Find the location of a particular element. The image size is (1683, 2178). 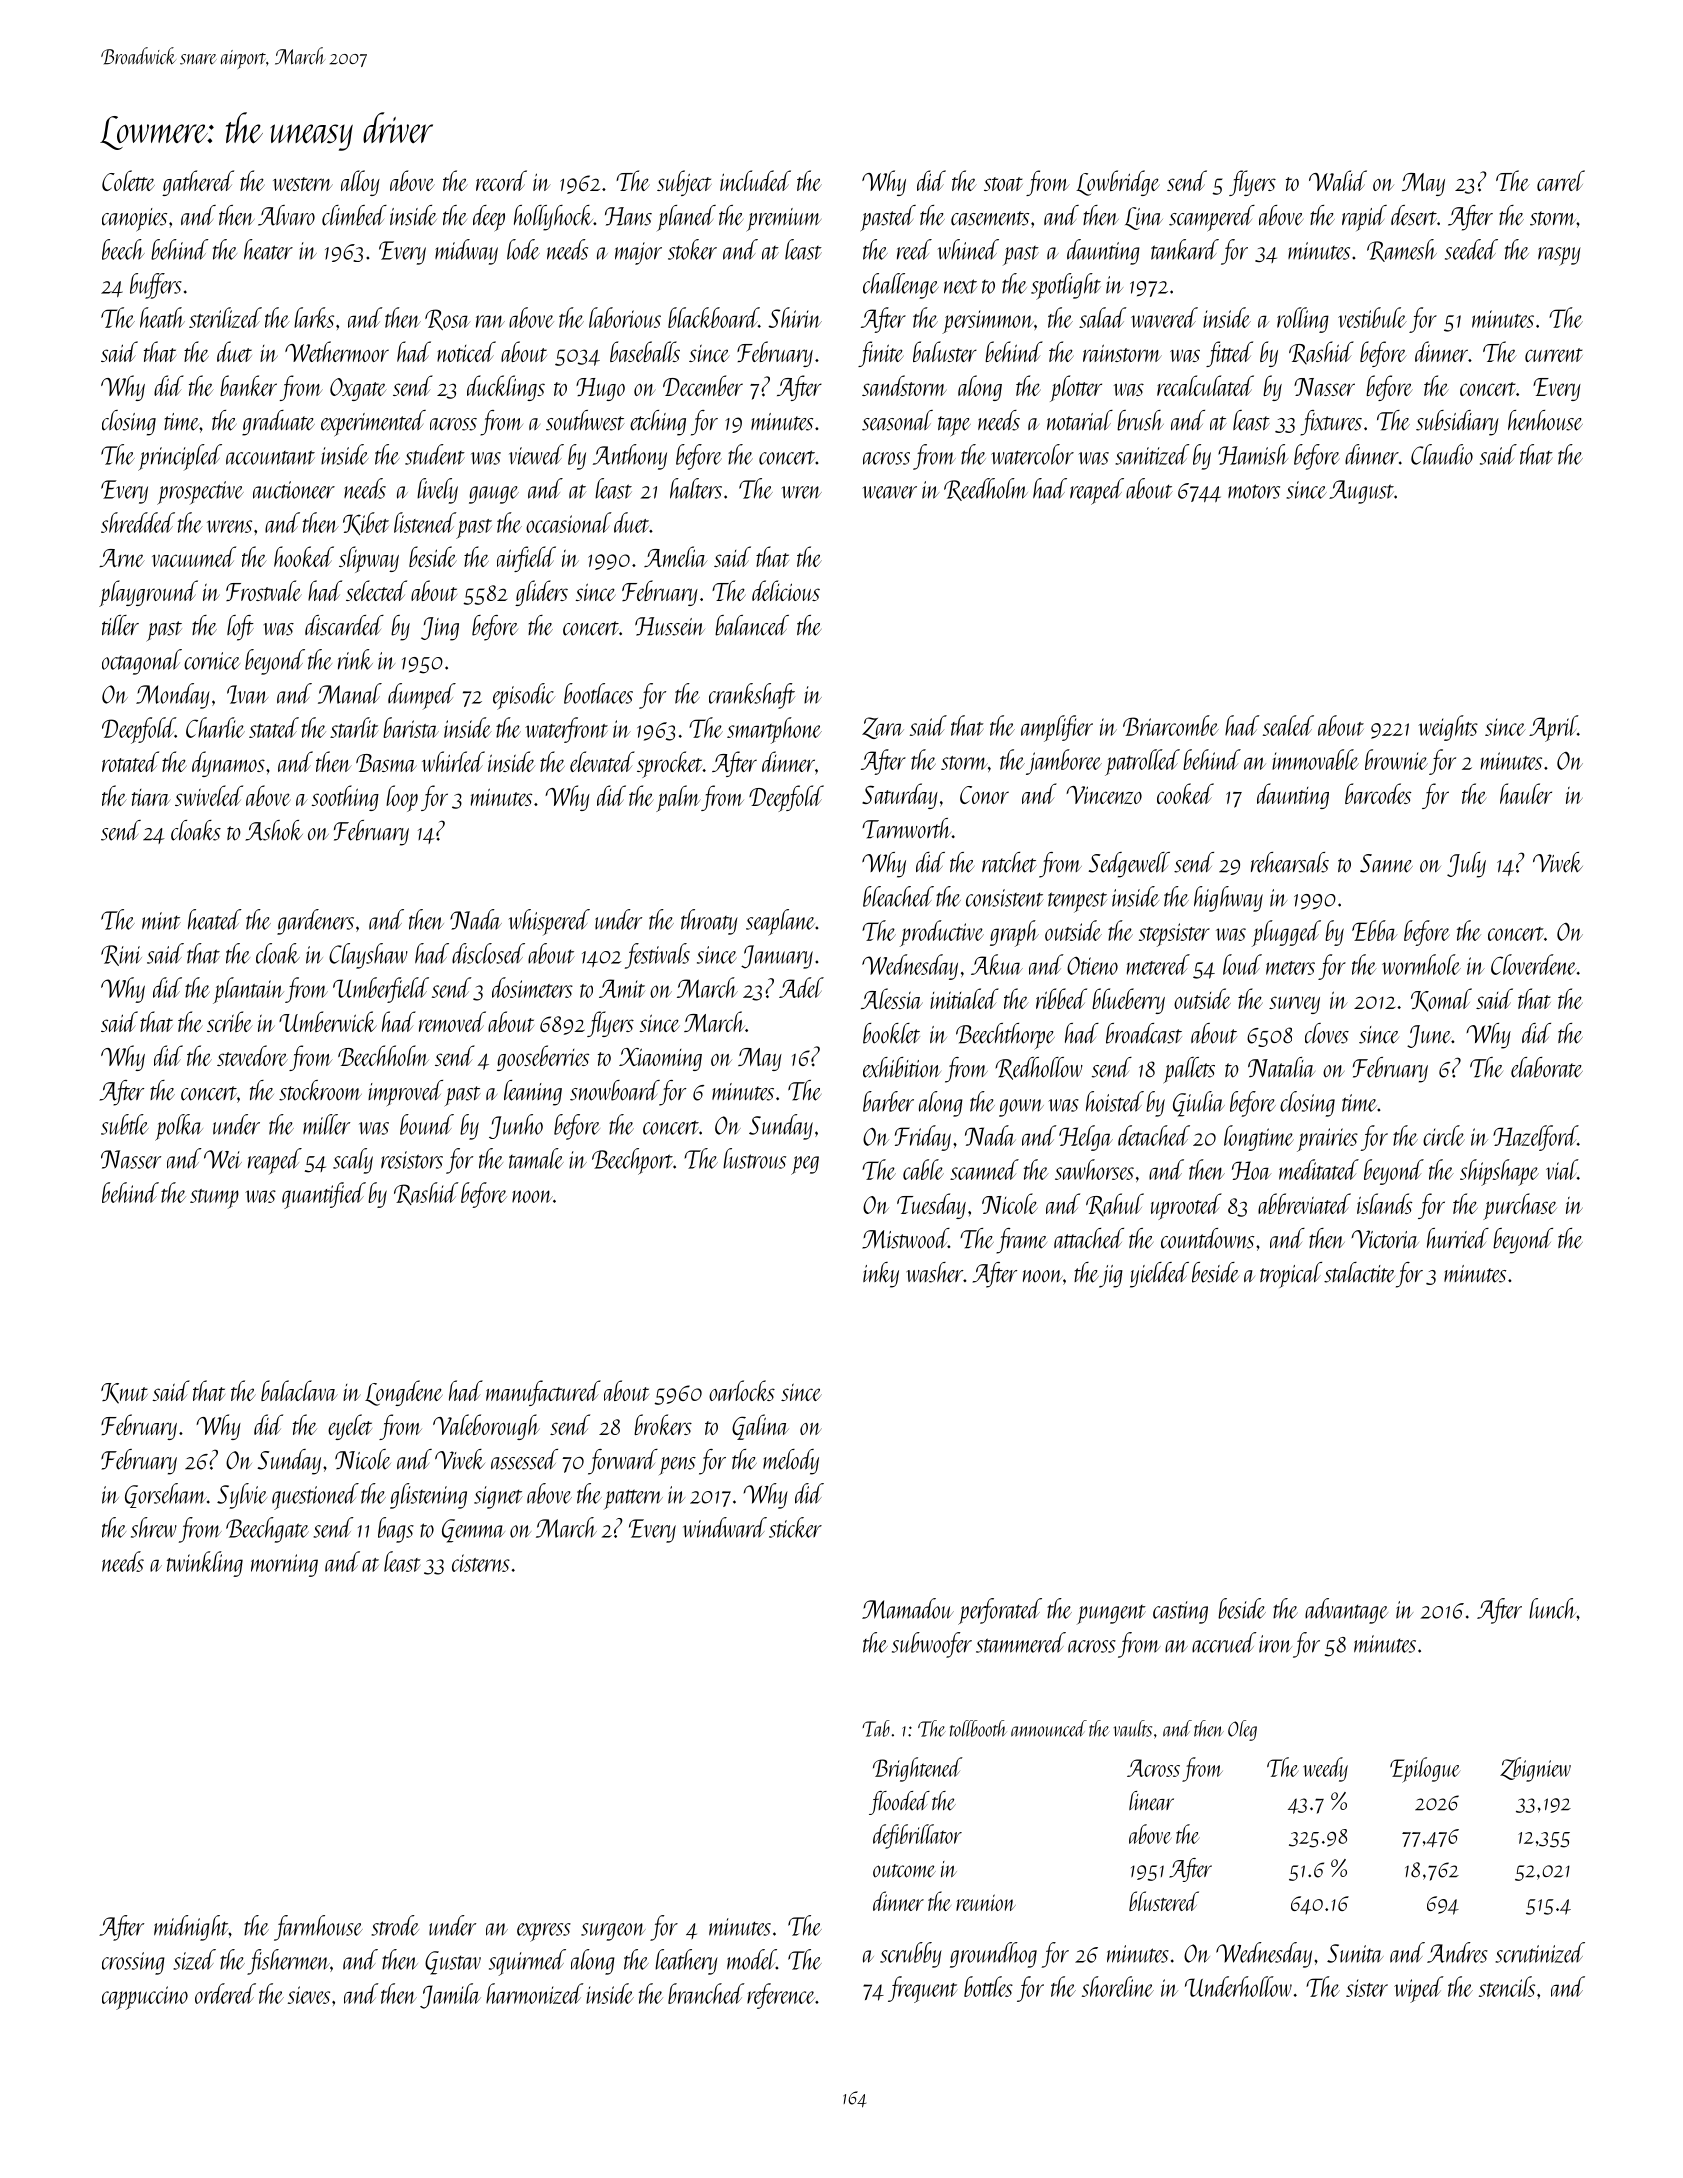

record is located at coordinates (501, 180).
